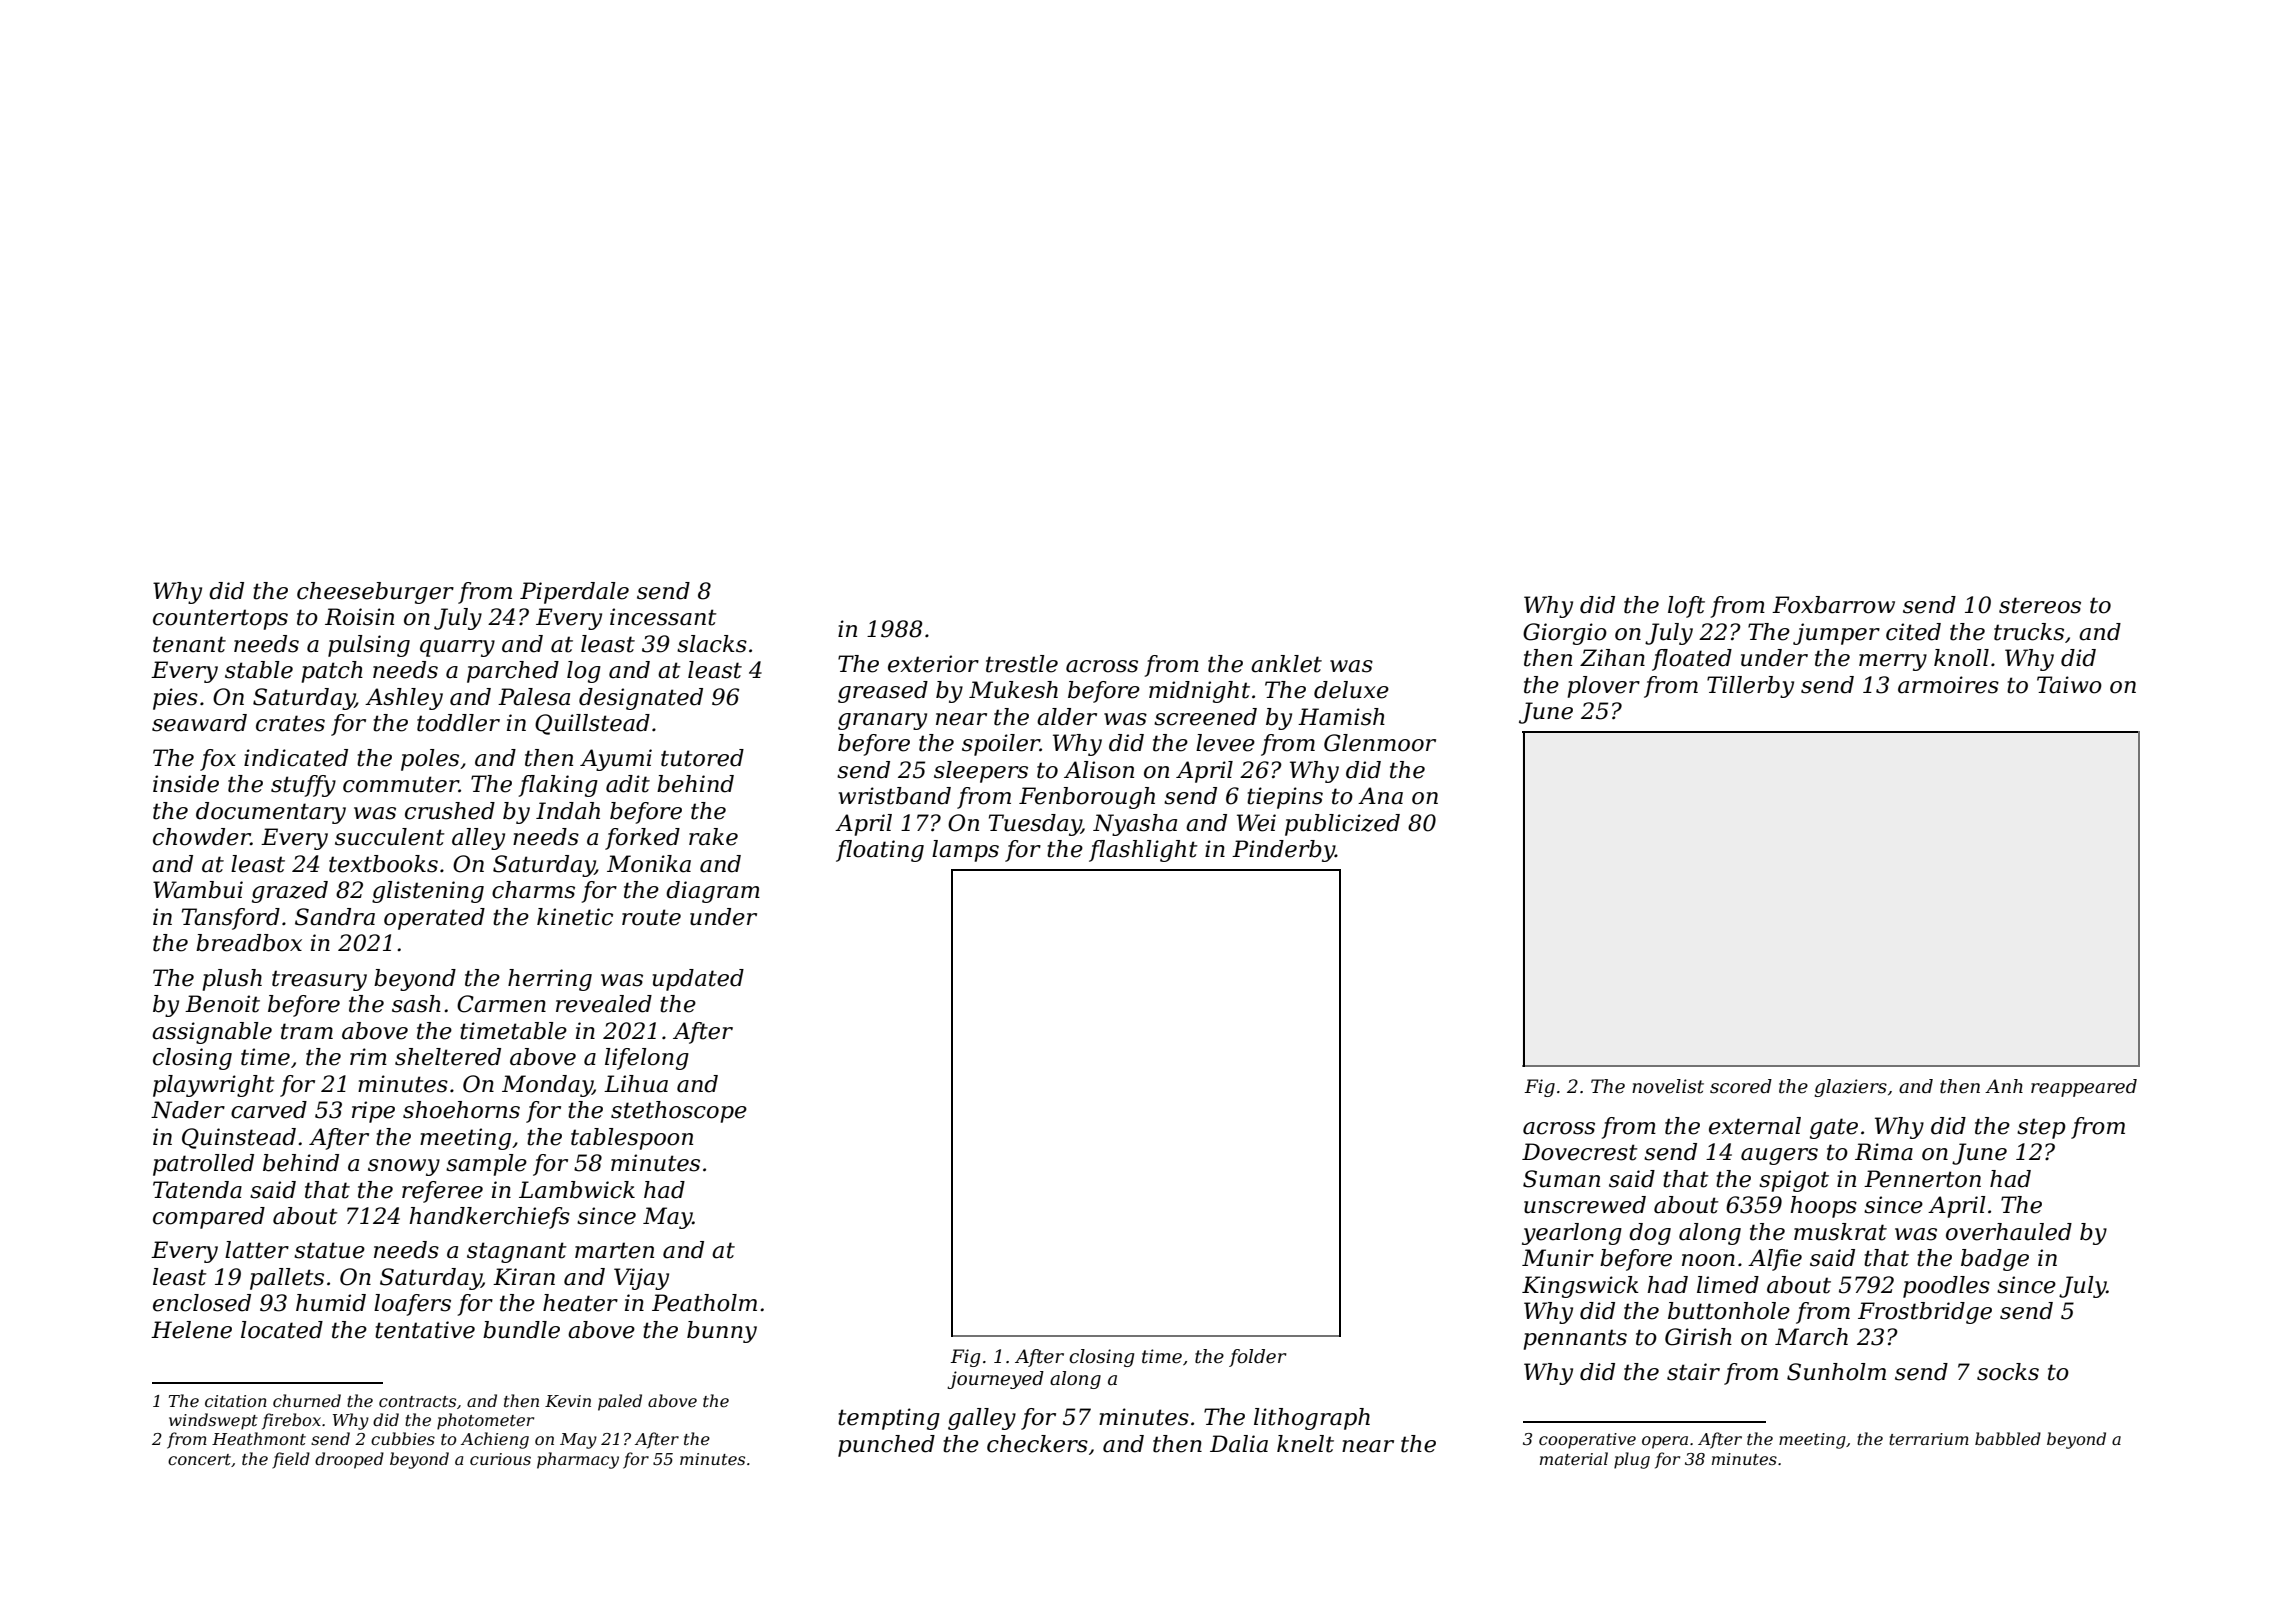 Image resolution: width=2292 pixels, height=1620 pixels. Describe the element at coordinates (2041, 1128) in the screenshot. I see `step` at that location.
